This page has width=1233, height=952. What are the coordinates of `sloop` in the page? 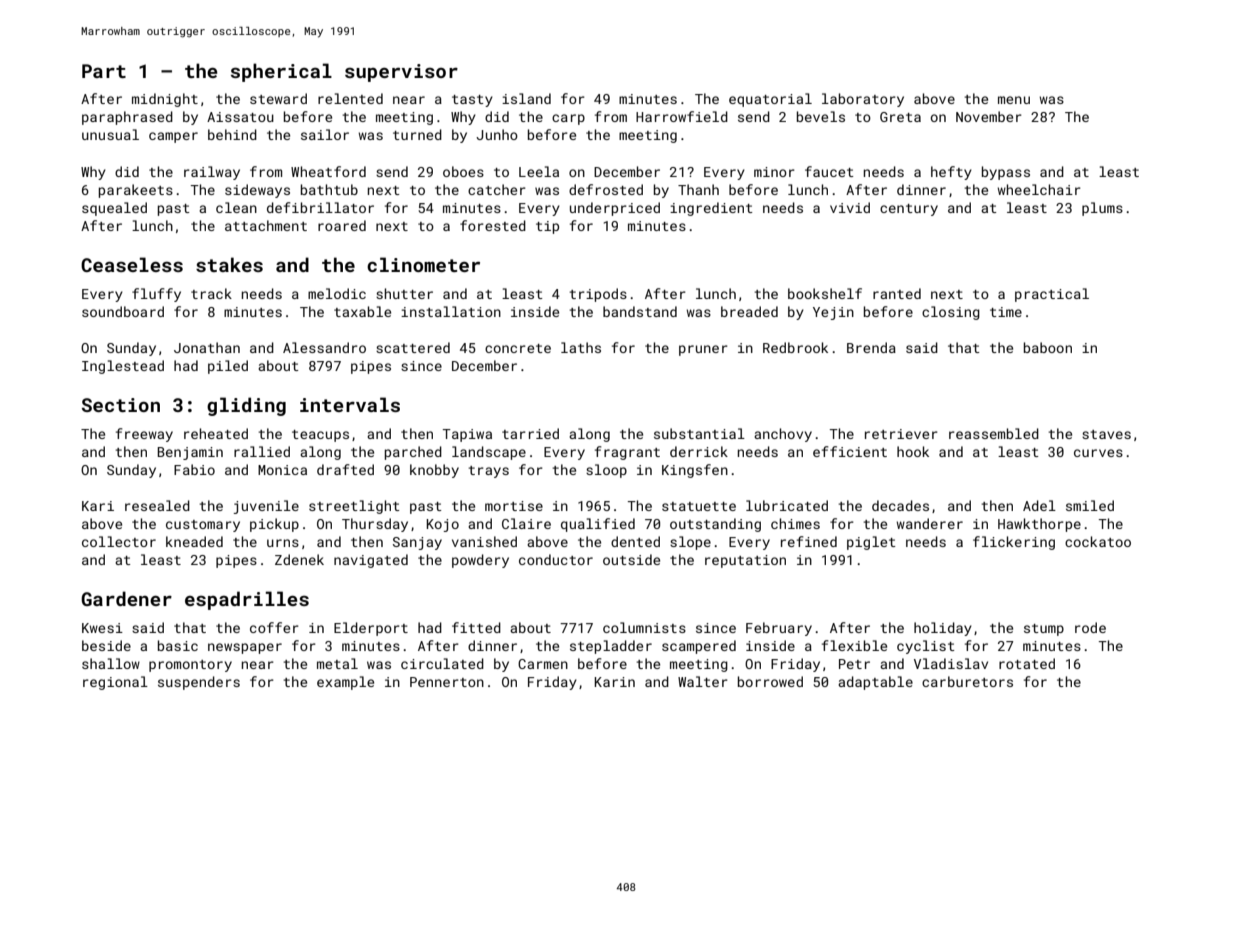 It's located at (606, 471).
